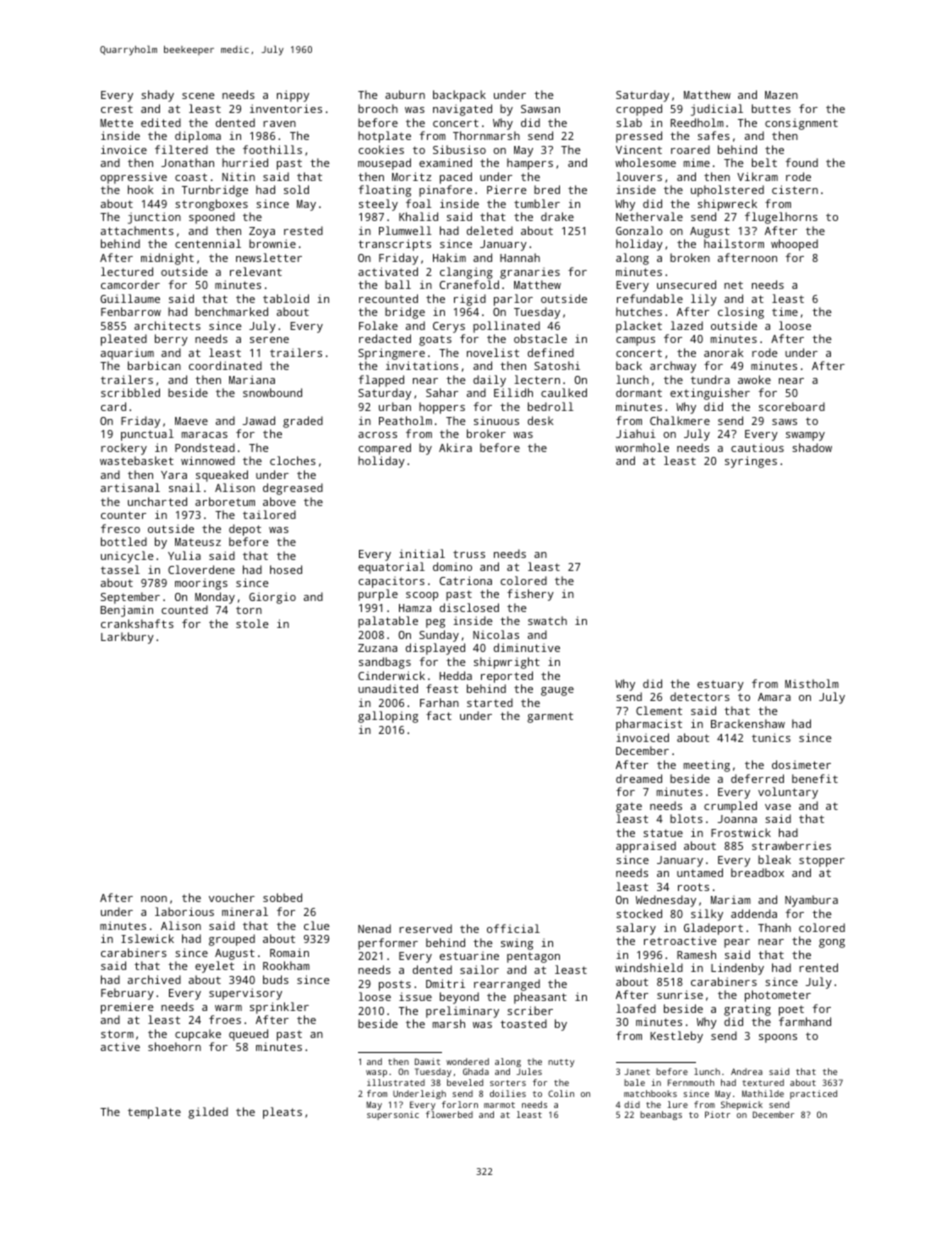 This screenshot has width=952, height=1233. Describe the element at coordinates (232, 897) in the screenshot. I see `voucher` at that location.
